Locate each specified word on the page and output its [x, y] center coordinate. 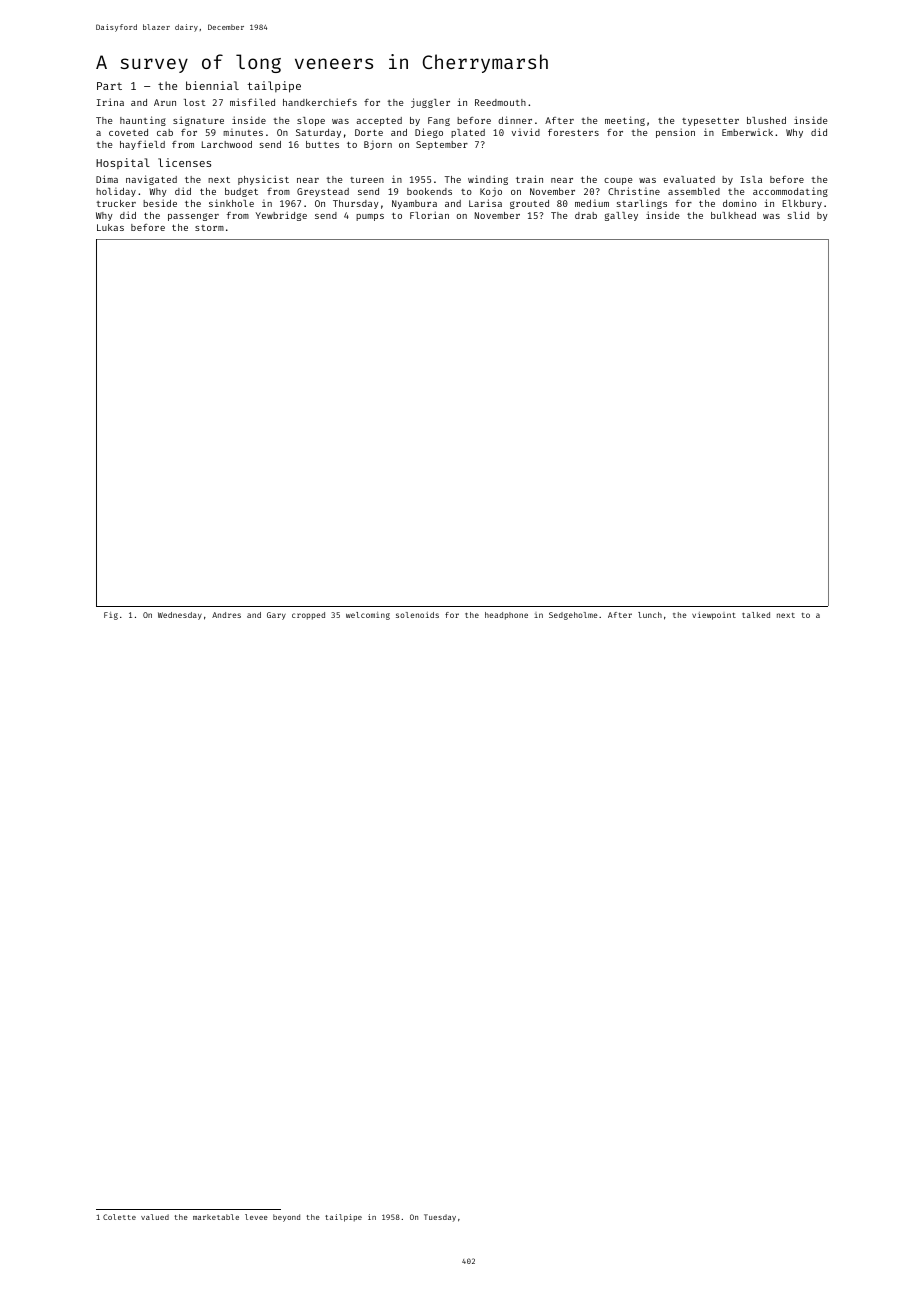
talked [756, 615]
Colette [119, 1217]
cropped [308, 616]
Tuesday [440, 1218]
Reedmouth [500, 102]
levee [256, 1217]
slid [798, 215]
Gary [276, 616]
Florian [429, 215]
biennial [212, 85]
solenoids [417, 615]
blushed [766, 120]
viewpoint [714, 616]
